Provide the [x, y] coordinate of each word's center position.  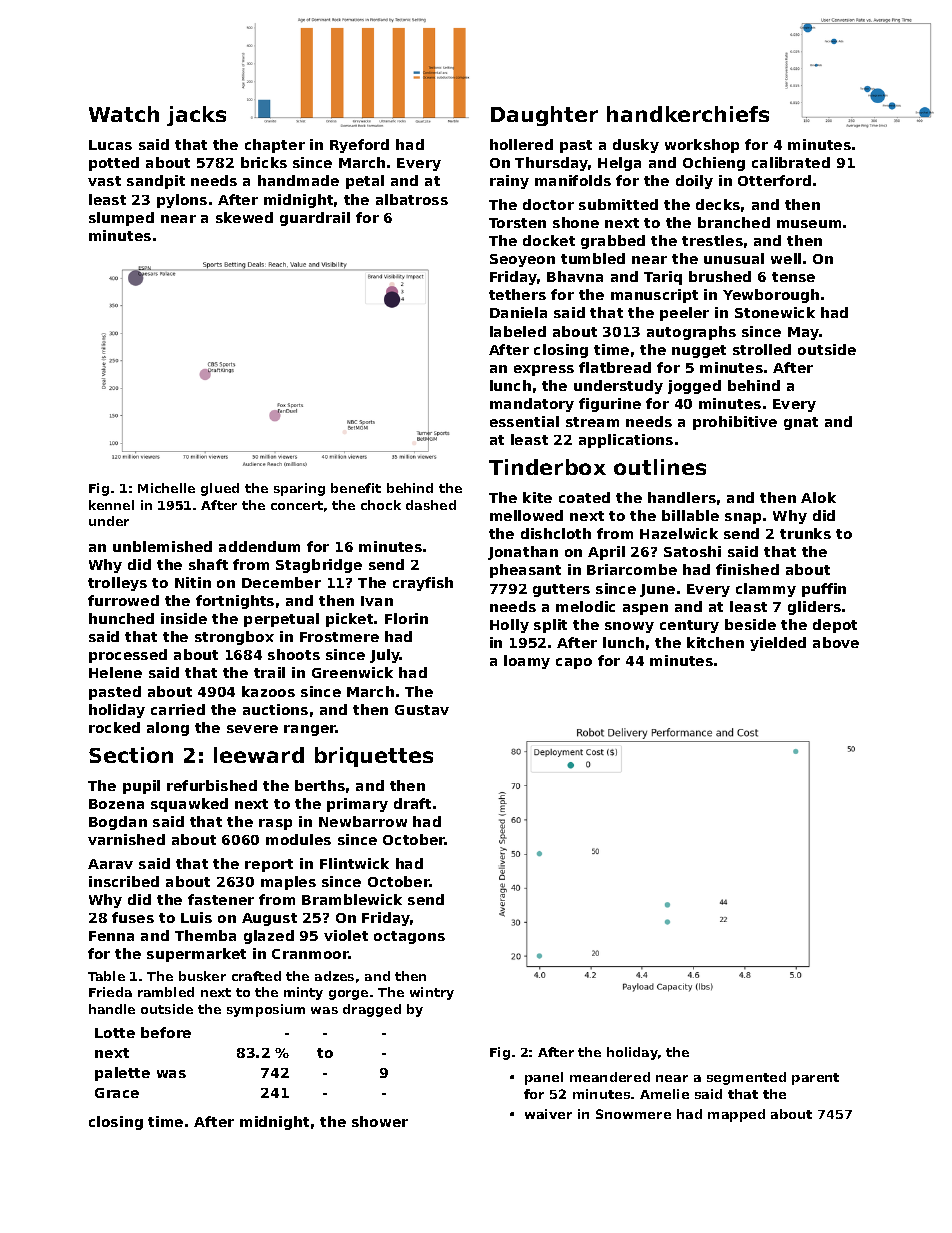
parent [815, 1079]
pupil [141, 787]
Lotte [115, 1033]
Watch [124, 114]
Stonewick [775, 312]
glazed [269, 937]
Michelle [166, 488]
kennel [111, 505]
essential [524, 421]
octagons [409, 937]
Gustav [422, 710]
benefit [356, 488]
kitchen [715, 642]
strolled [762, 349]
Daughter [544, 116]
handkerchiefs [688, 114]
